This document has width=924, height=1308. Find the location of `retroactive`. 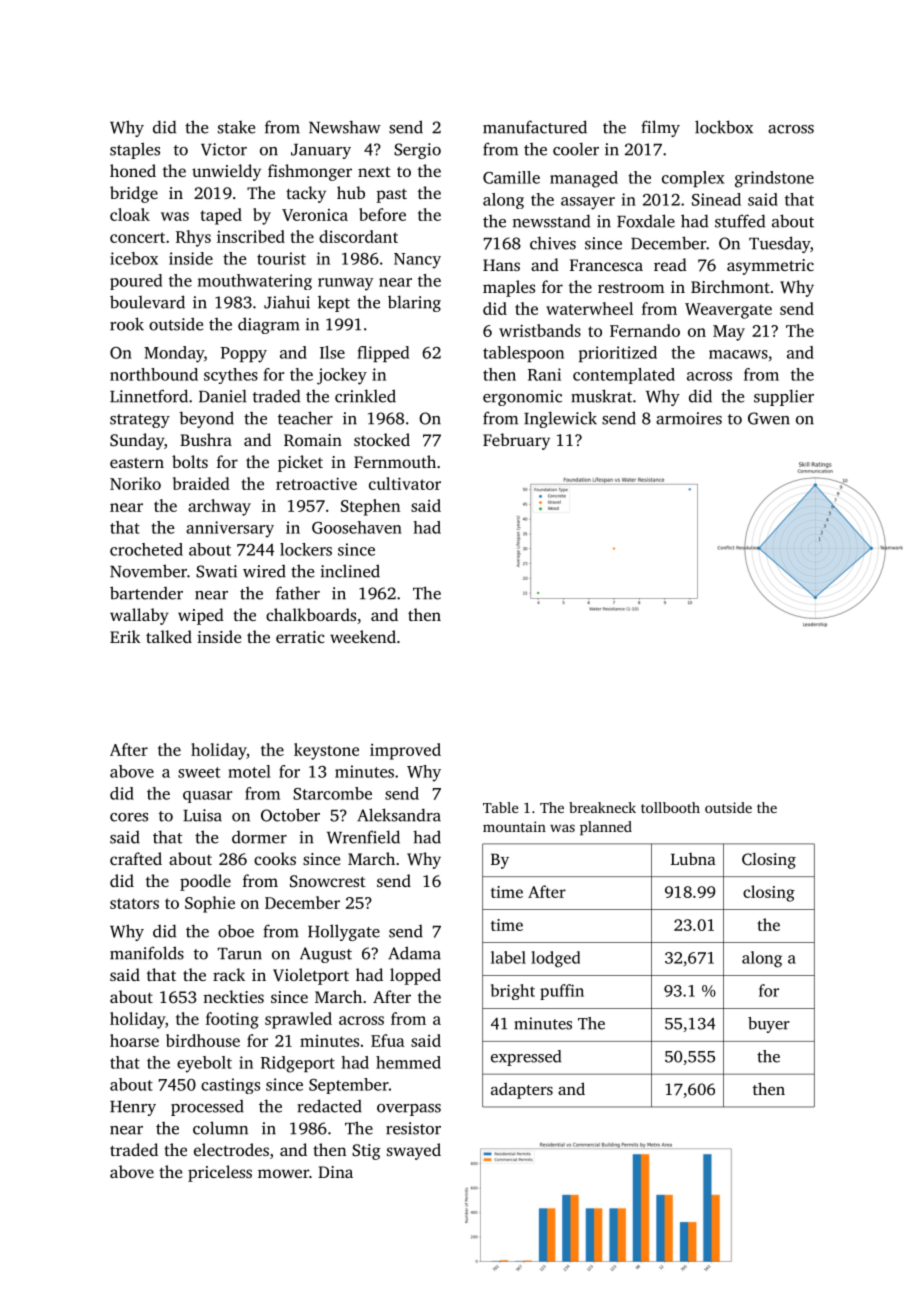

retroactive is located at coordinates (316, 483).
